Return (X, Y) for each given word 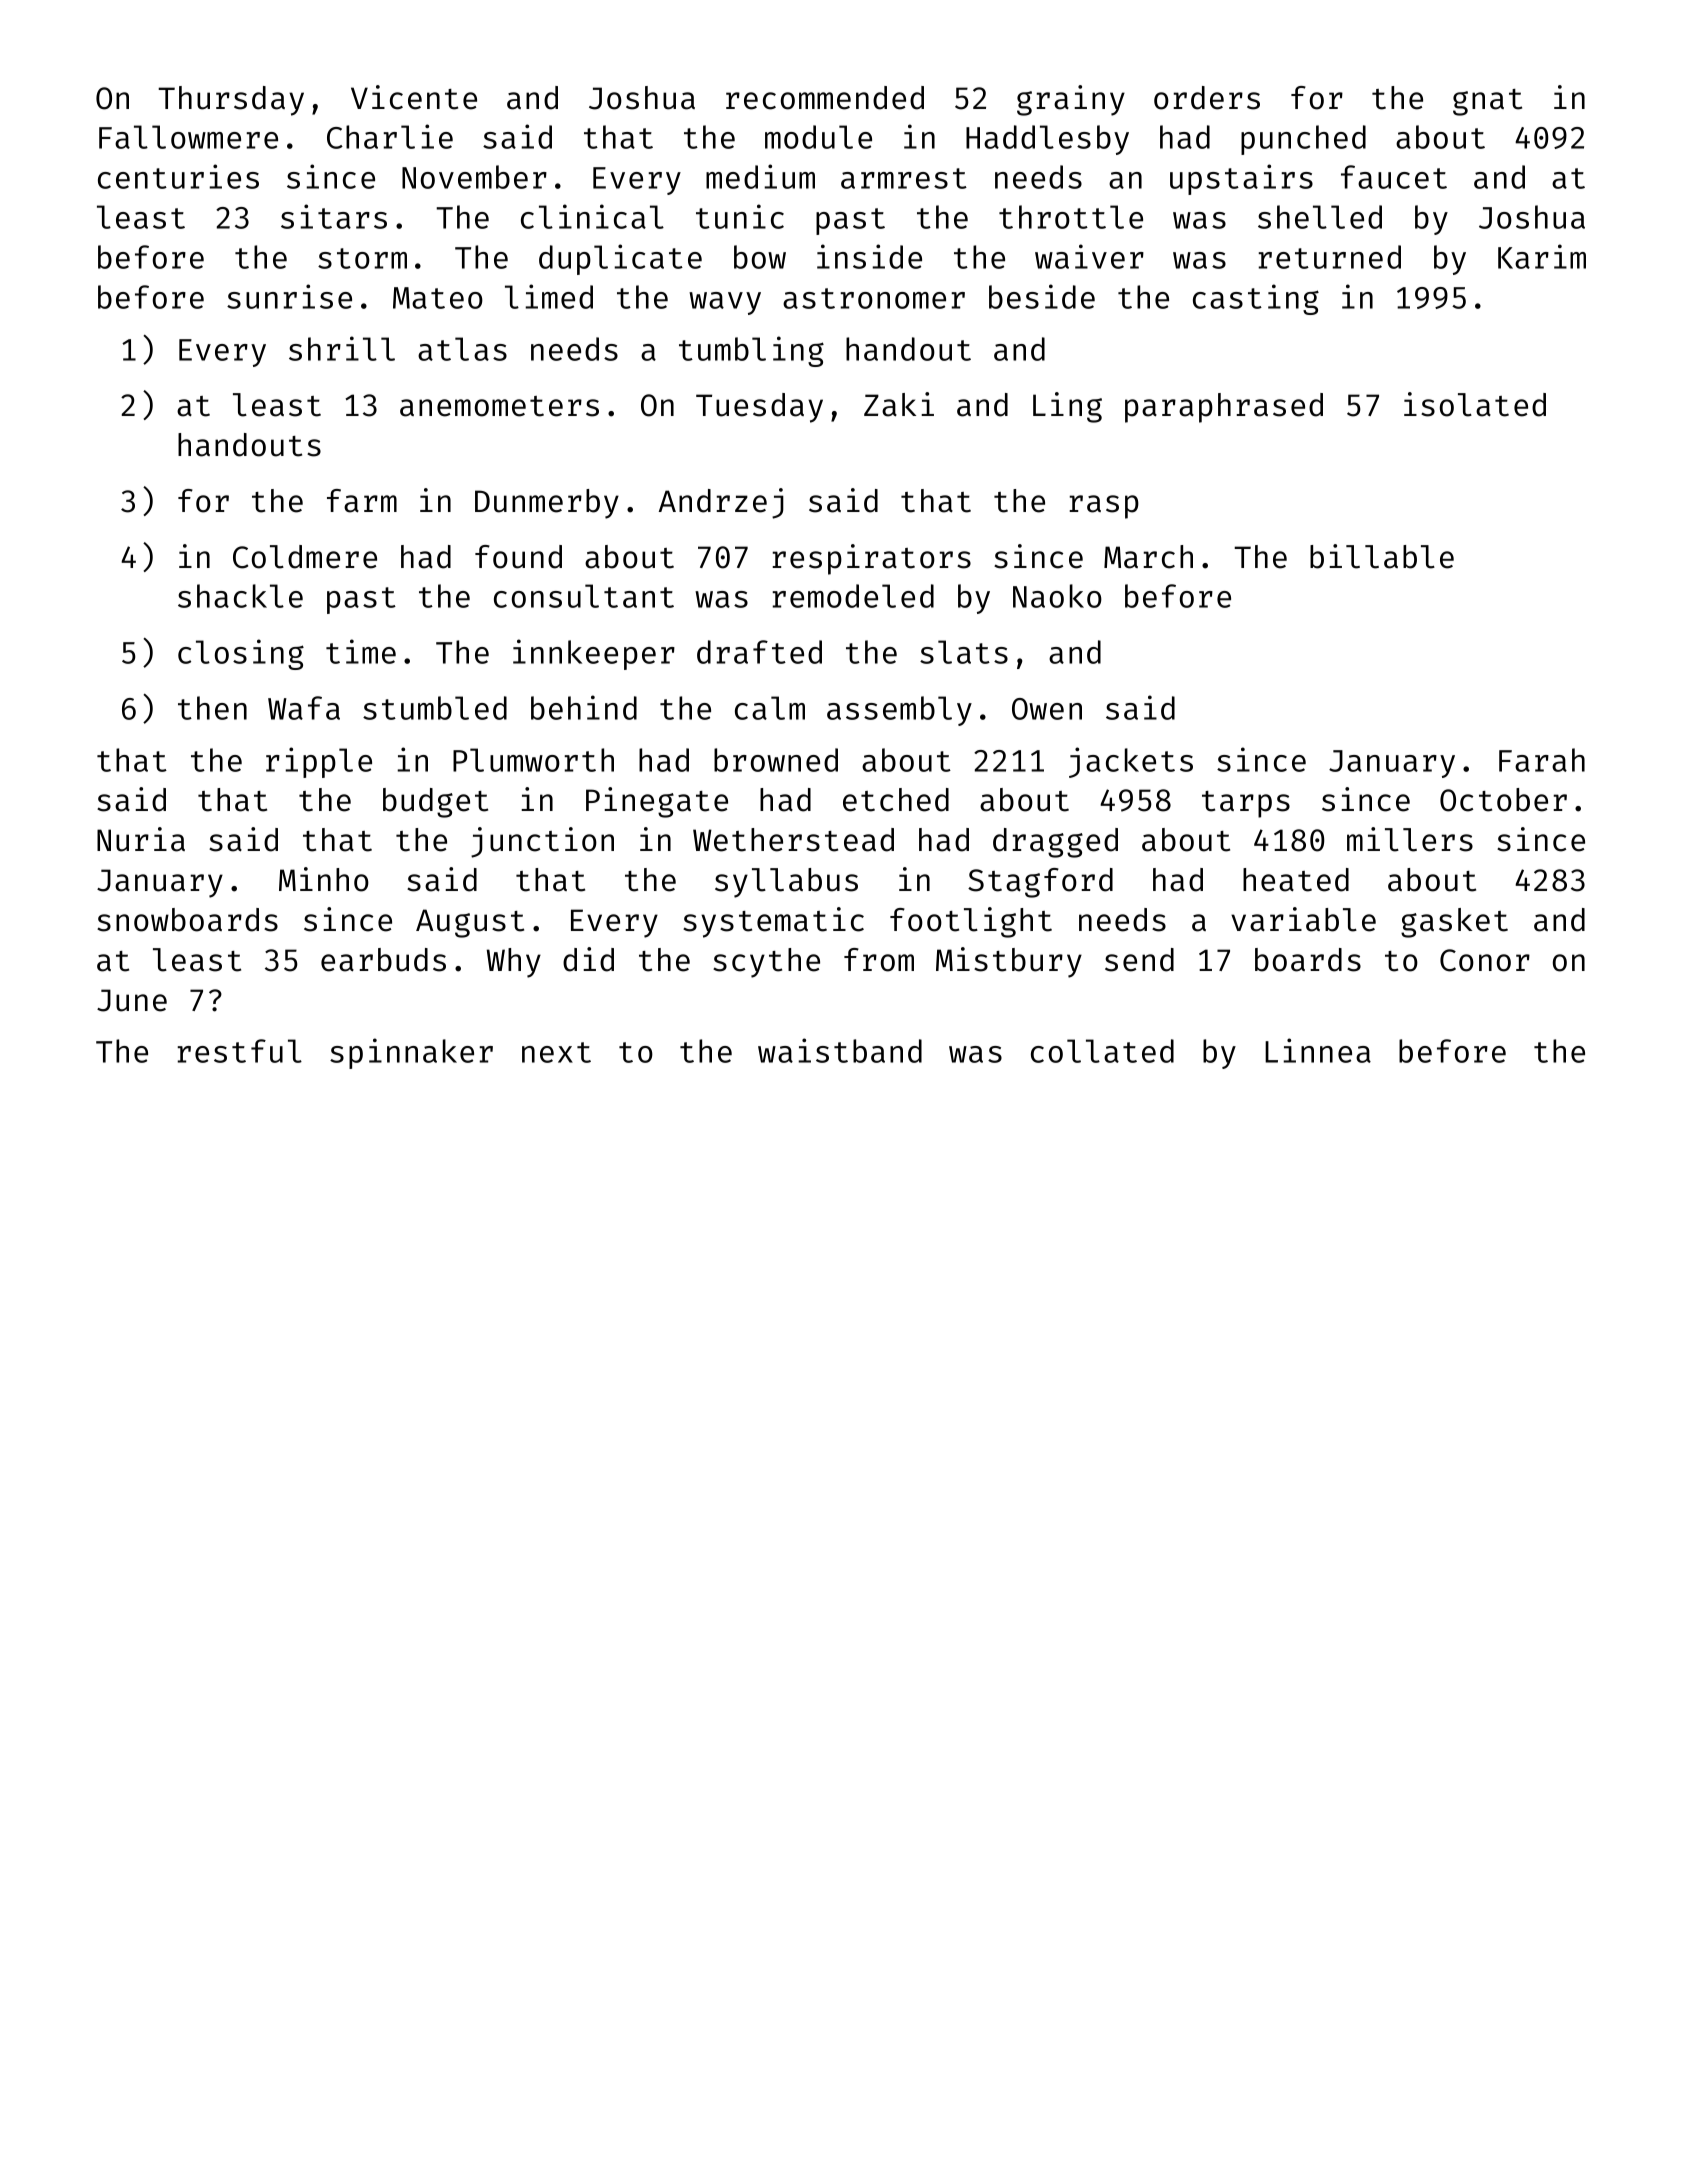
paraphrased (1224, 408)
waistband (840, 1050)
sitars (334, 216)
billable (1382, 556)
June (132, 1000)
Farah (1542, 760)
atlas (462, 349)
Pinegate (657, 802)
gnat (1487, 102)
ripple (319, 762)
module (818, 137)
